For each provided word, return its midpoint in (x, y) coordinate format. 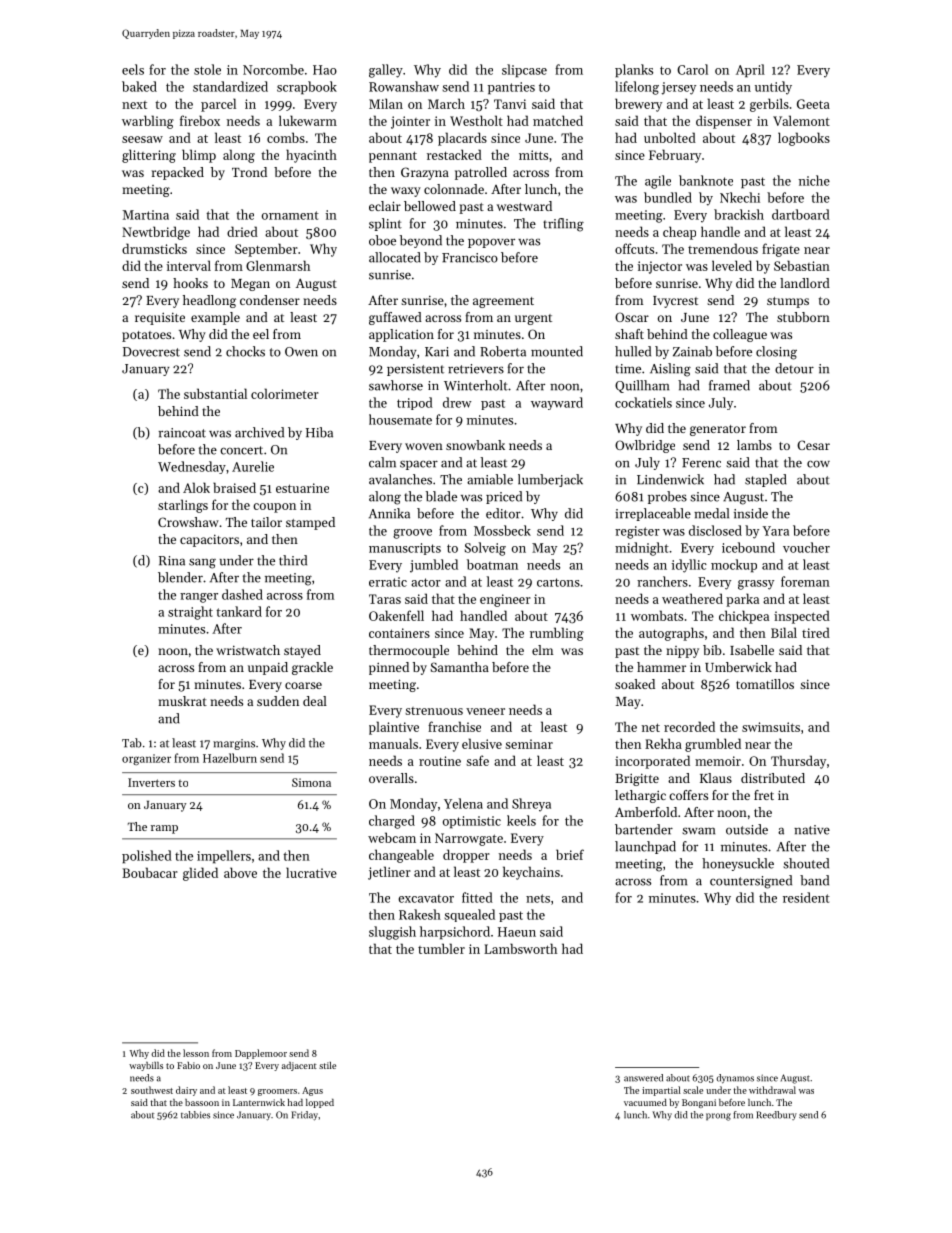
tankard (239, 611)
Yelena (463, 803)
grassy (756, 585)
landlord (805, 283)
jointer (410, 122)
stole (207, 69)
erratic (388, 582)
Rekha (663, 743)
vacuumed (645, 1102)
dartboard (801, 214)
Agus (312, 1091)
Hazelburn (230, 758)
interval (189, 265)
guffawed (395, 318)
